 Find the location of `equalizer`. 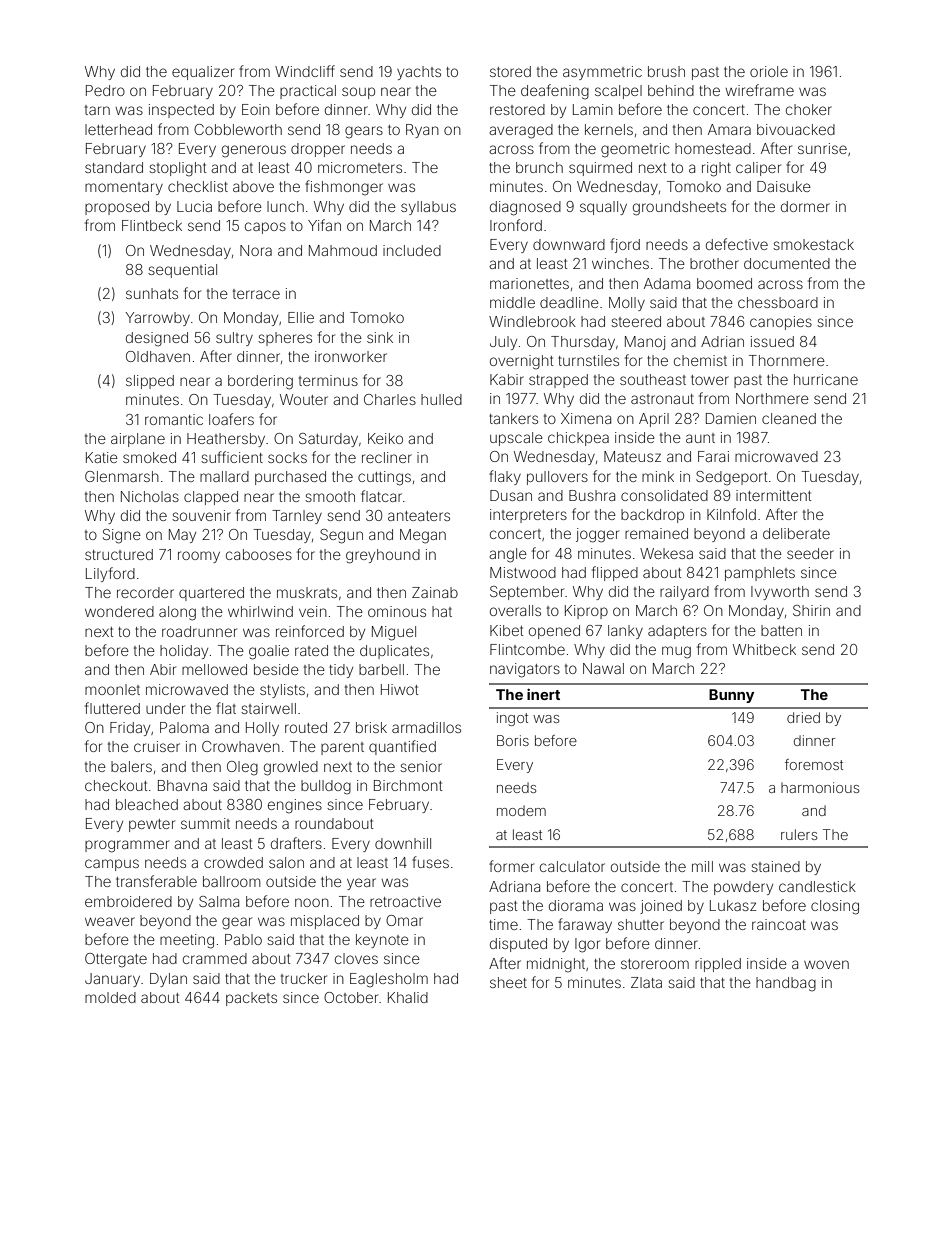

equalizer is located at coordinates (203, 73).
